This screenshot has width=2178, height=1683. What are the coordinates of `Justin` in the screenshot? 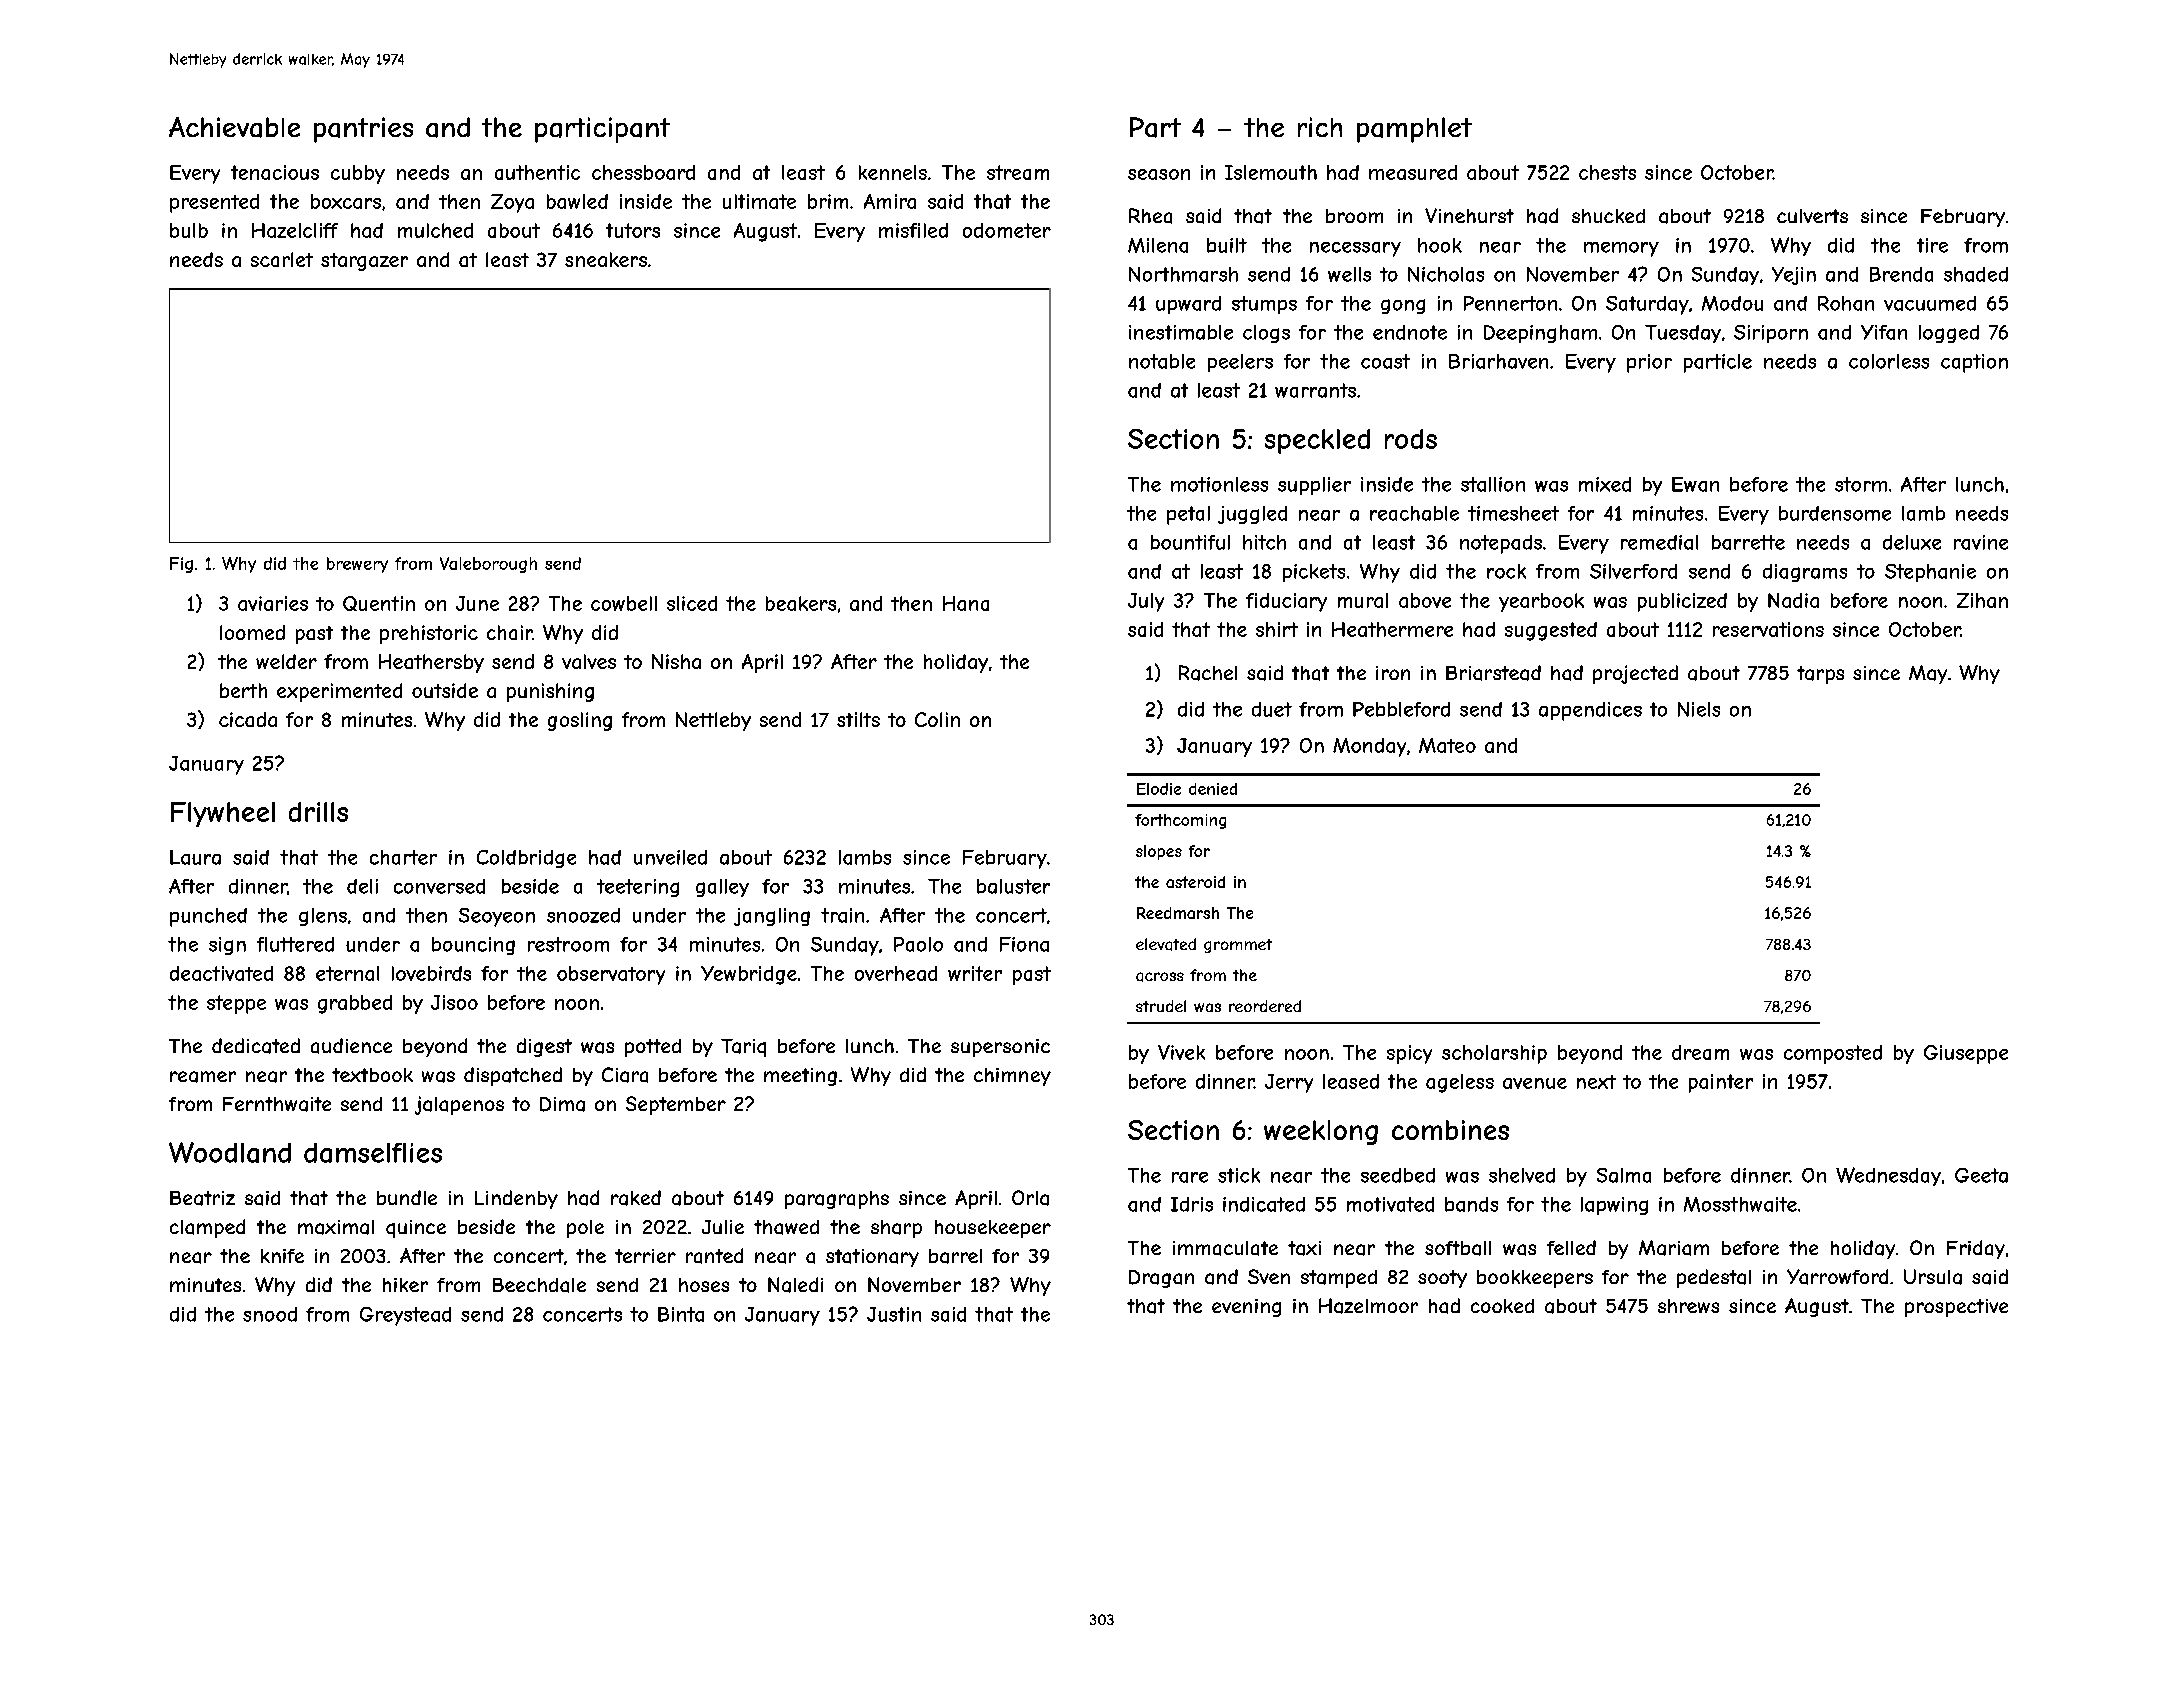 It's located at (894, 1314).
